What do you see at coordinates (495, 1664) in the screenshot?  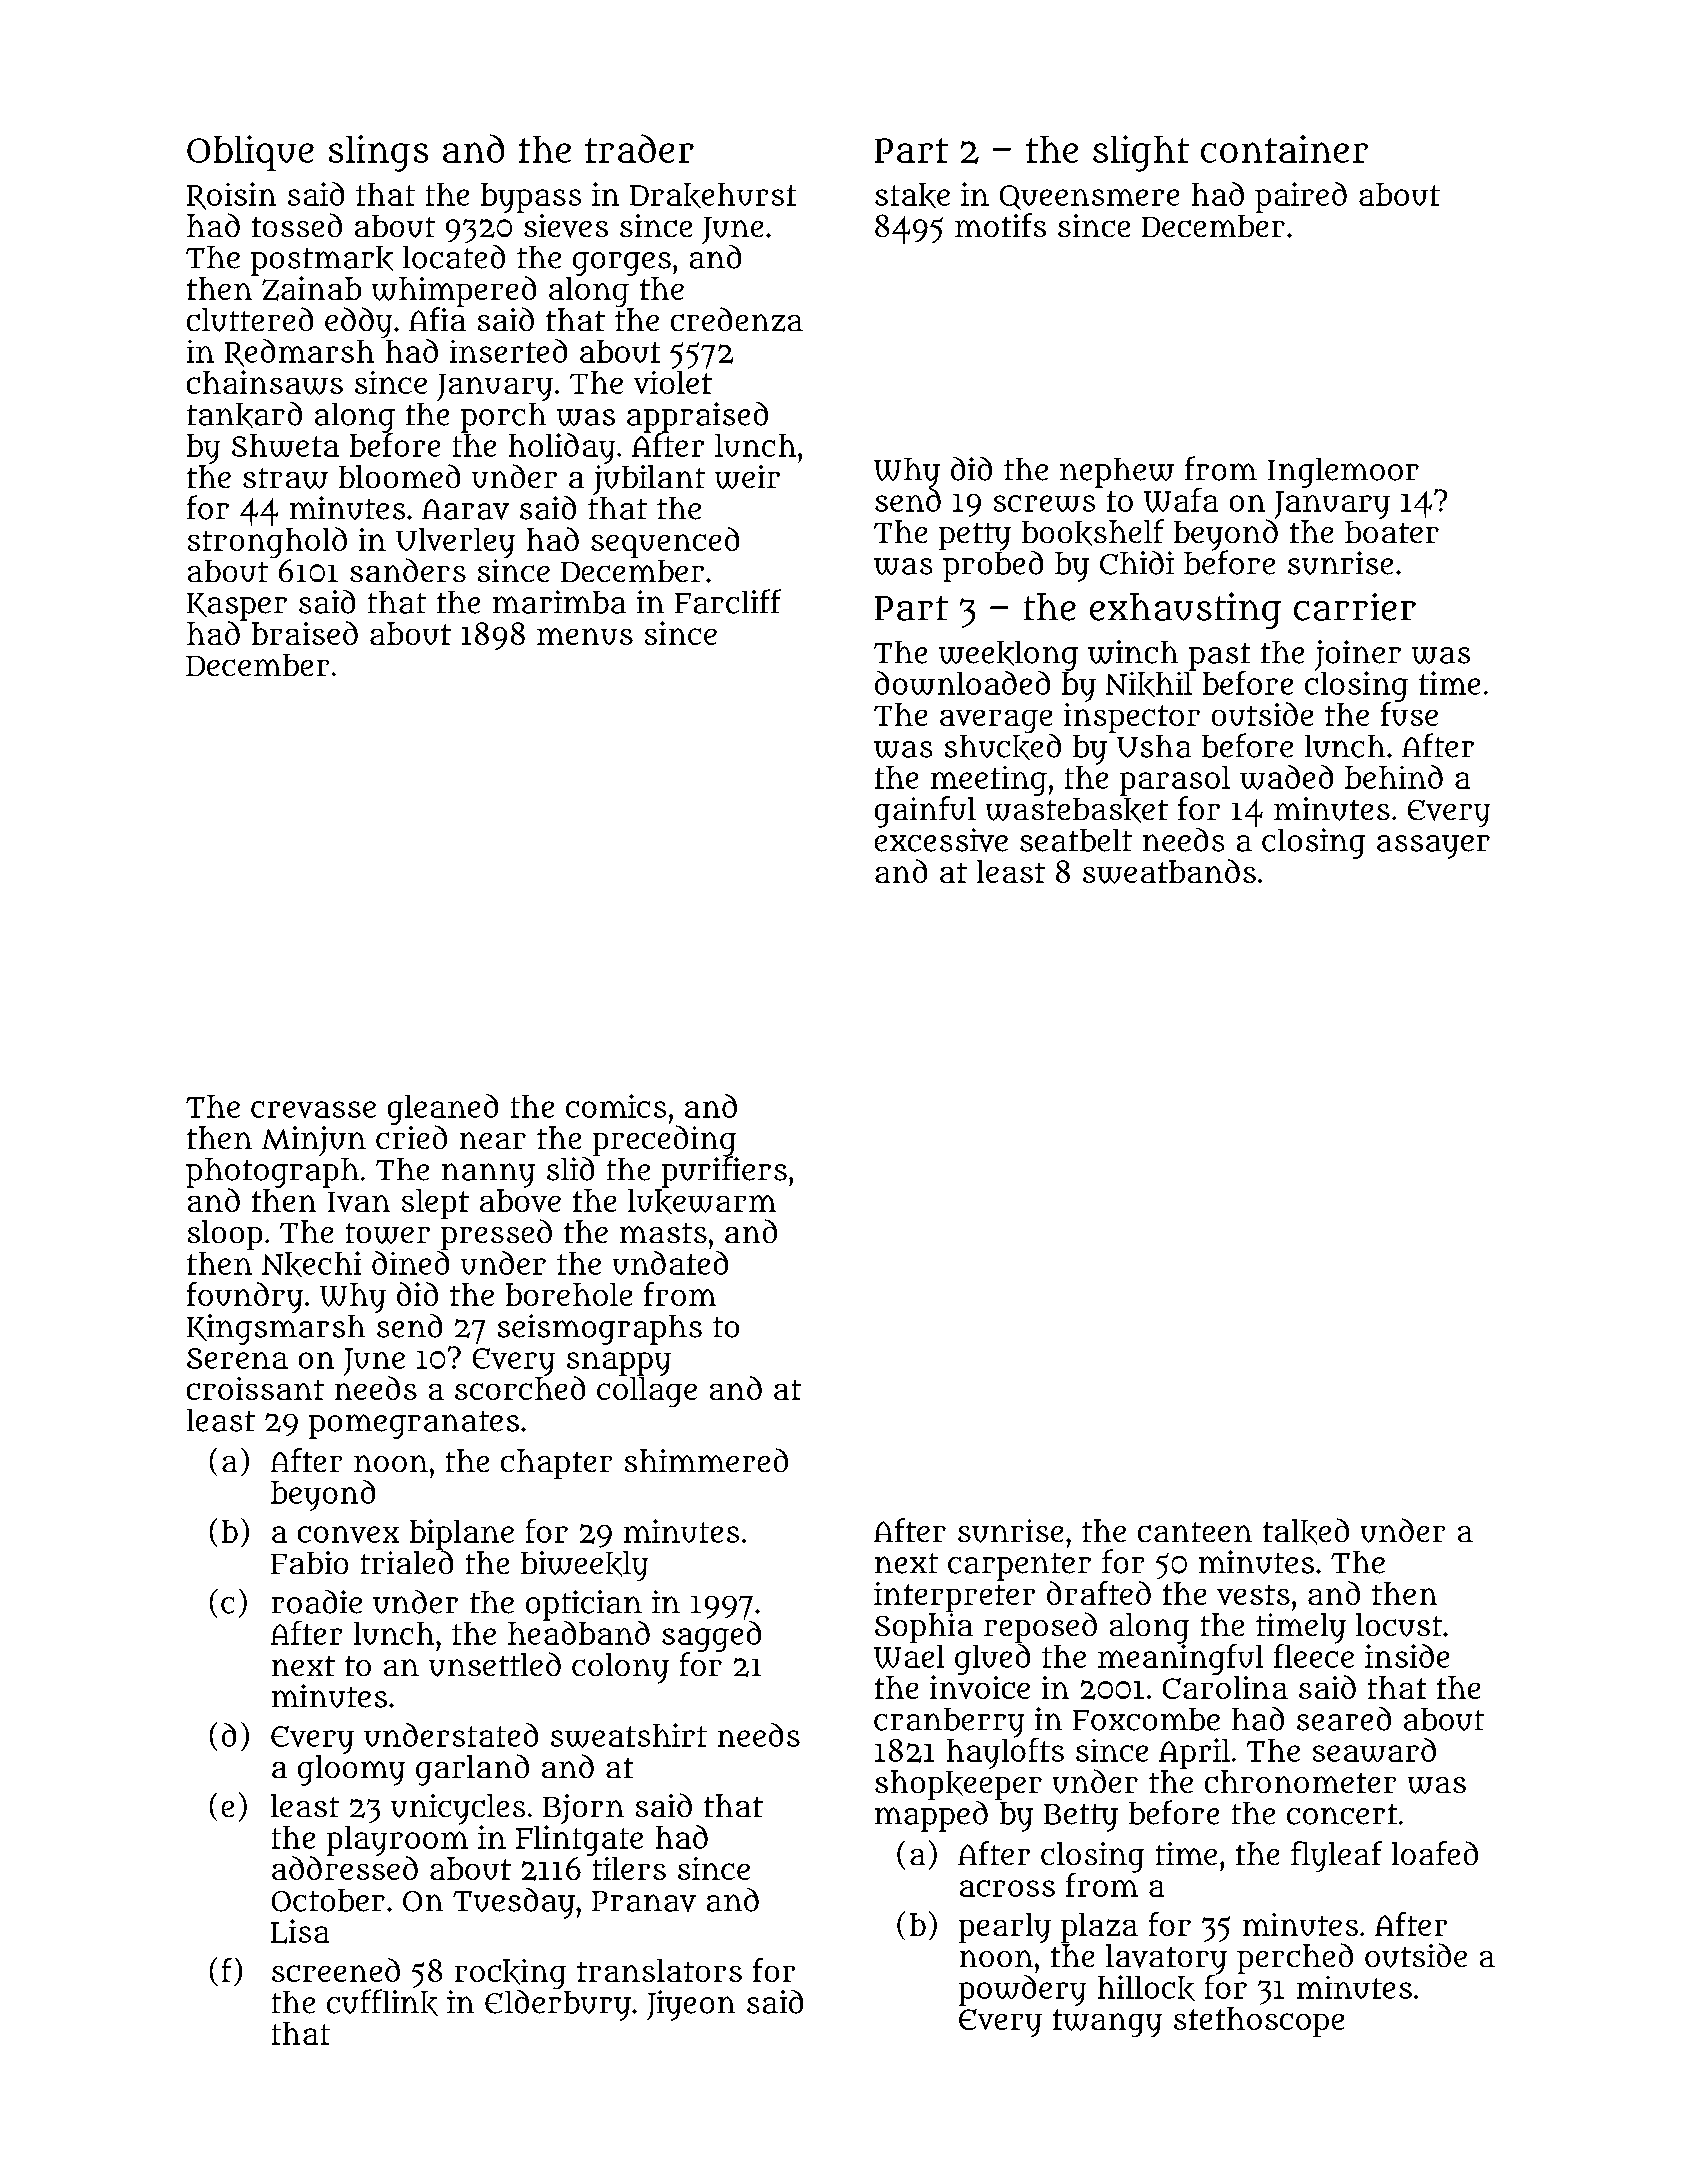 I see `unsettled` at bounding box center [495, 1664].
